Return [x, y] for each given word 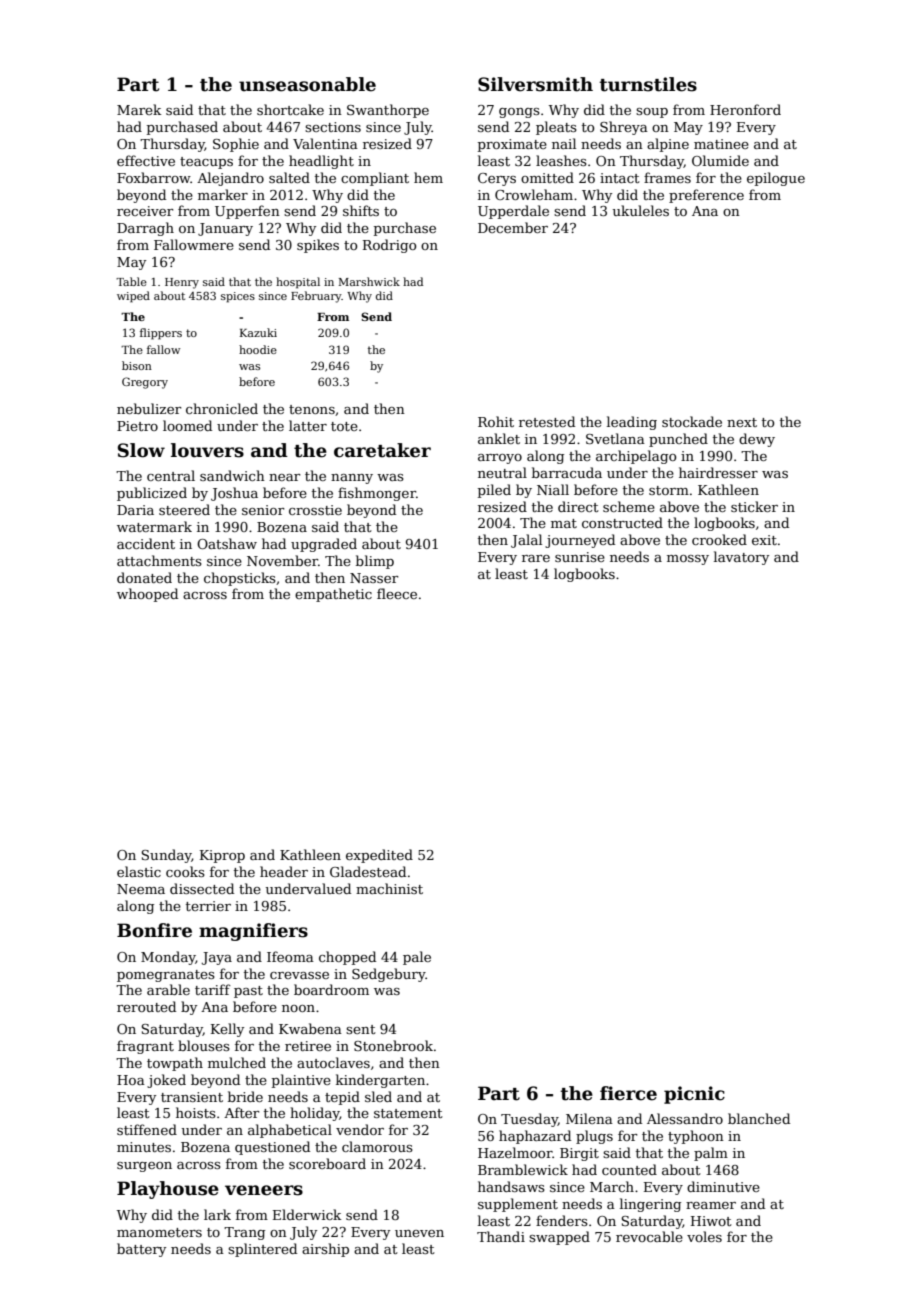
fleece [397, 593]
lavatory [741, 558]
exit [764, 540]
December [513, 227]
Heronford [745, 109]
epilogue [776, 179]
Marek [139, 109]
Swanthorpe [388, 111]
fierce [628, 1093]
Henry [182, 283]
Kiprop [222, 856]
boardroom [331, 989]
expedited [379, 856]
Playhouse [168, 1190]
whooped [147, 595]
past [248, 992]
